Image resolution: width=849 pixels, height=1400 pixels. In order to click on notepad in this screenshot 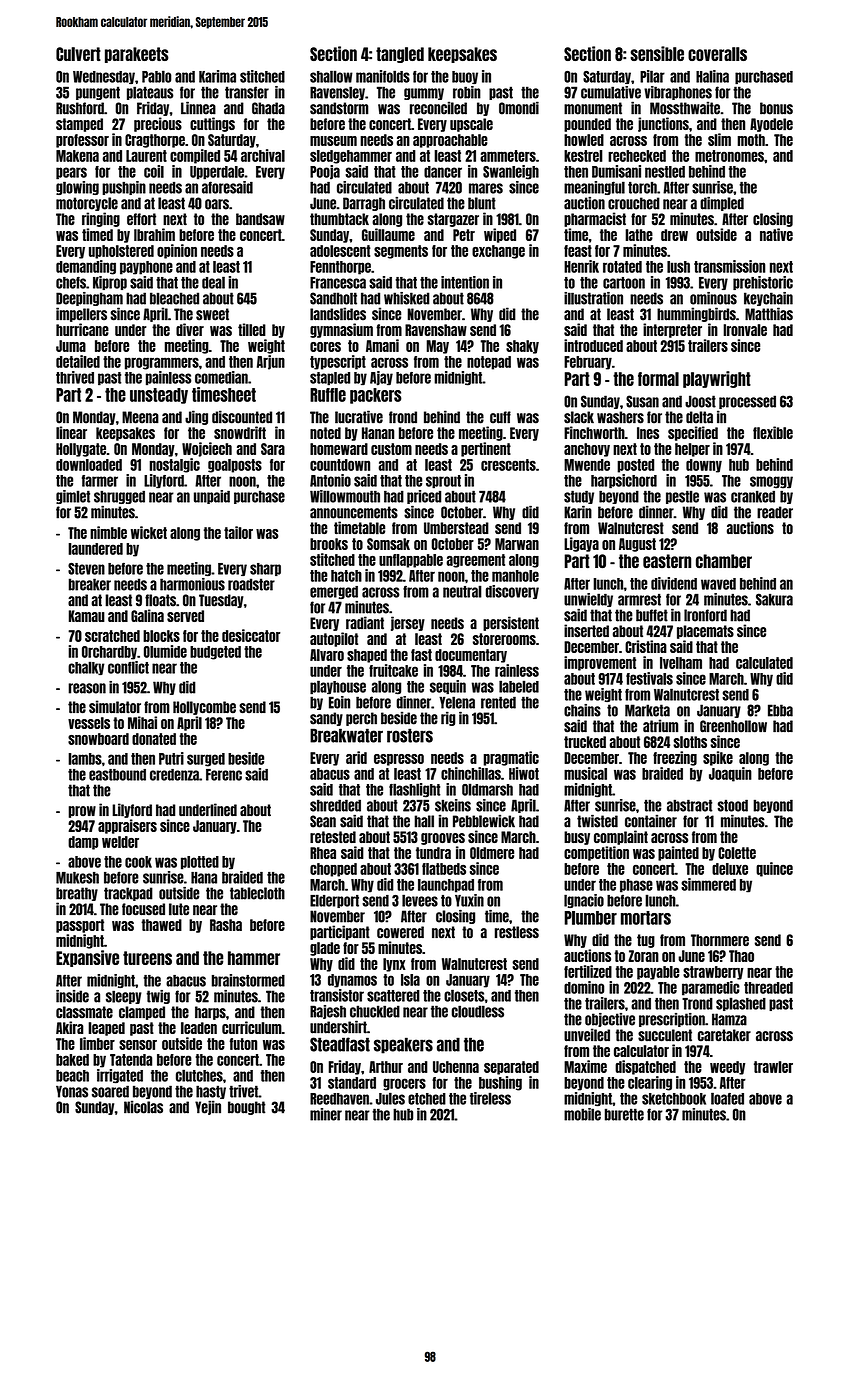, I will do `click(489, 363)`.
